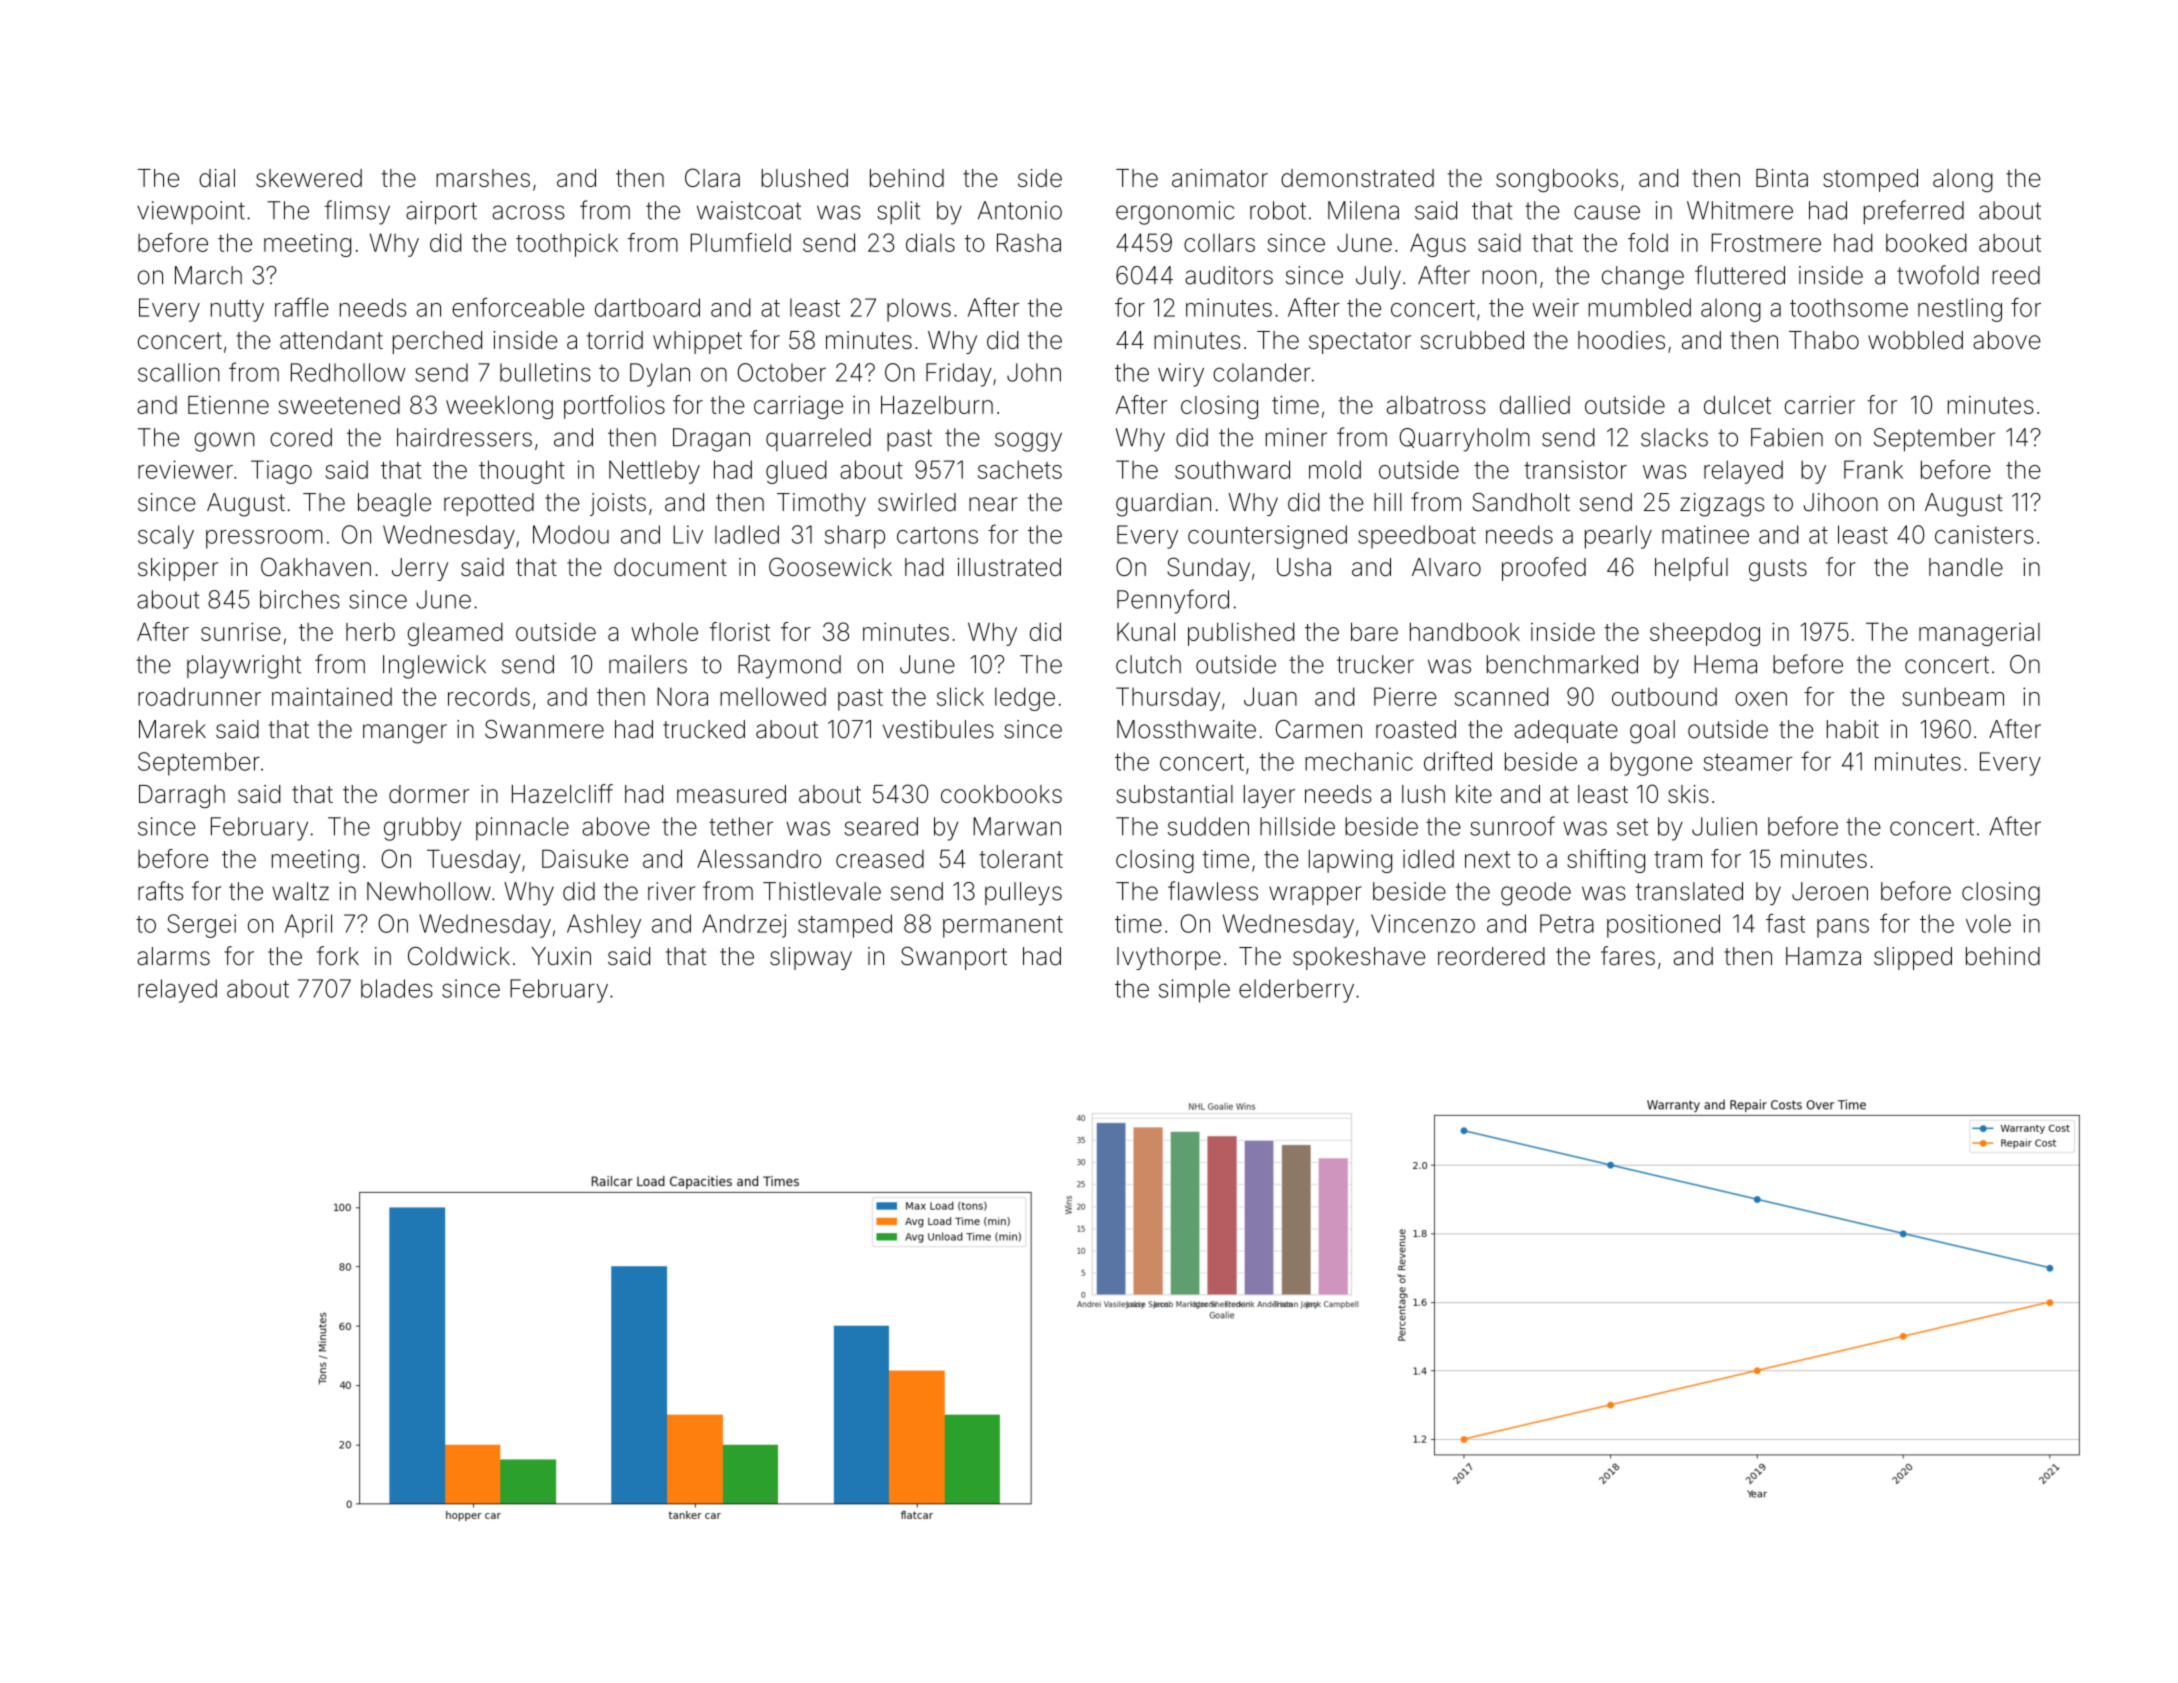 The height and width of the screenshot is (1683, 2178). I want to click on Frank, so click(1873, 469).
